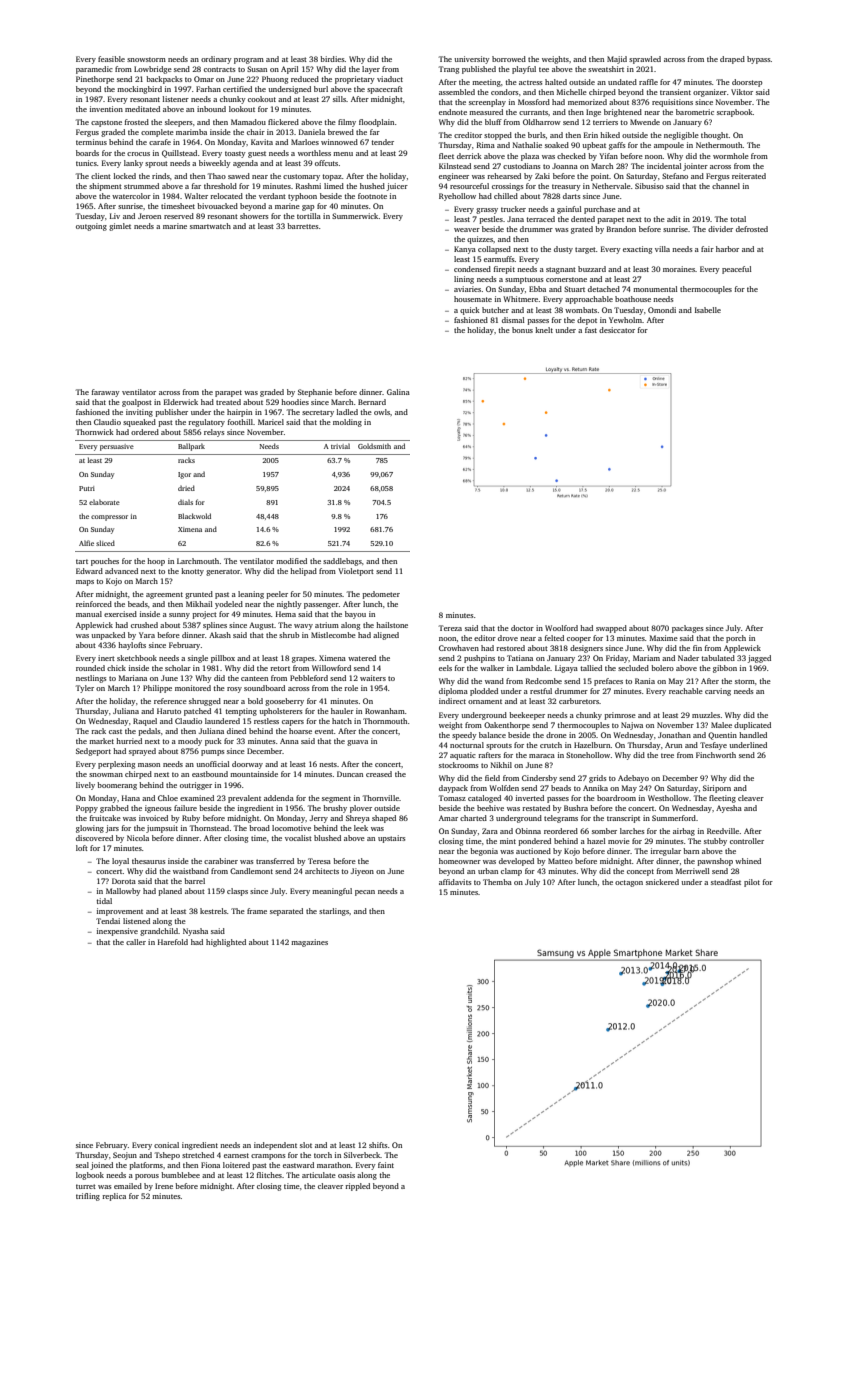  I want to click on rippled, so click(357, 1187).
